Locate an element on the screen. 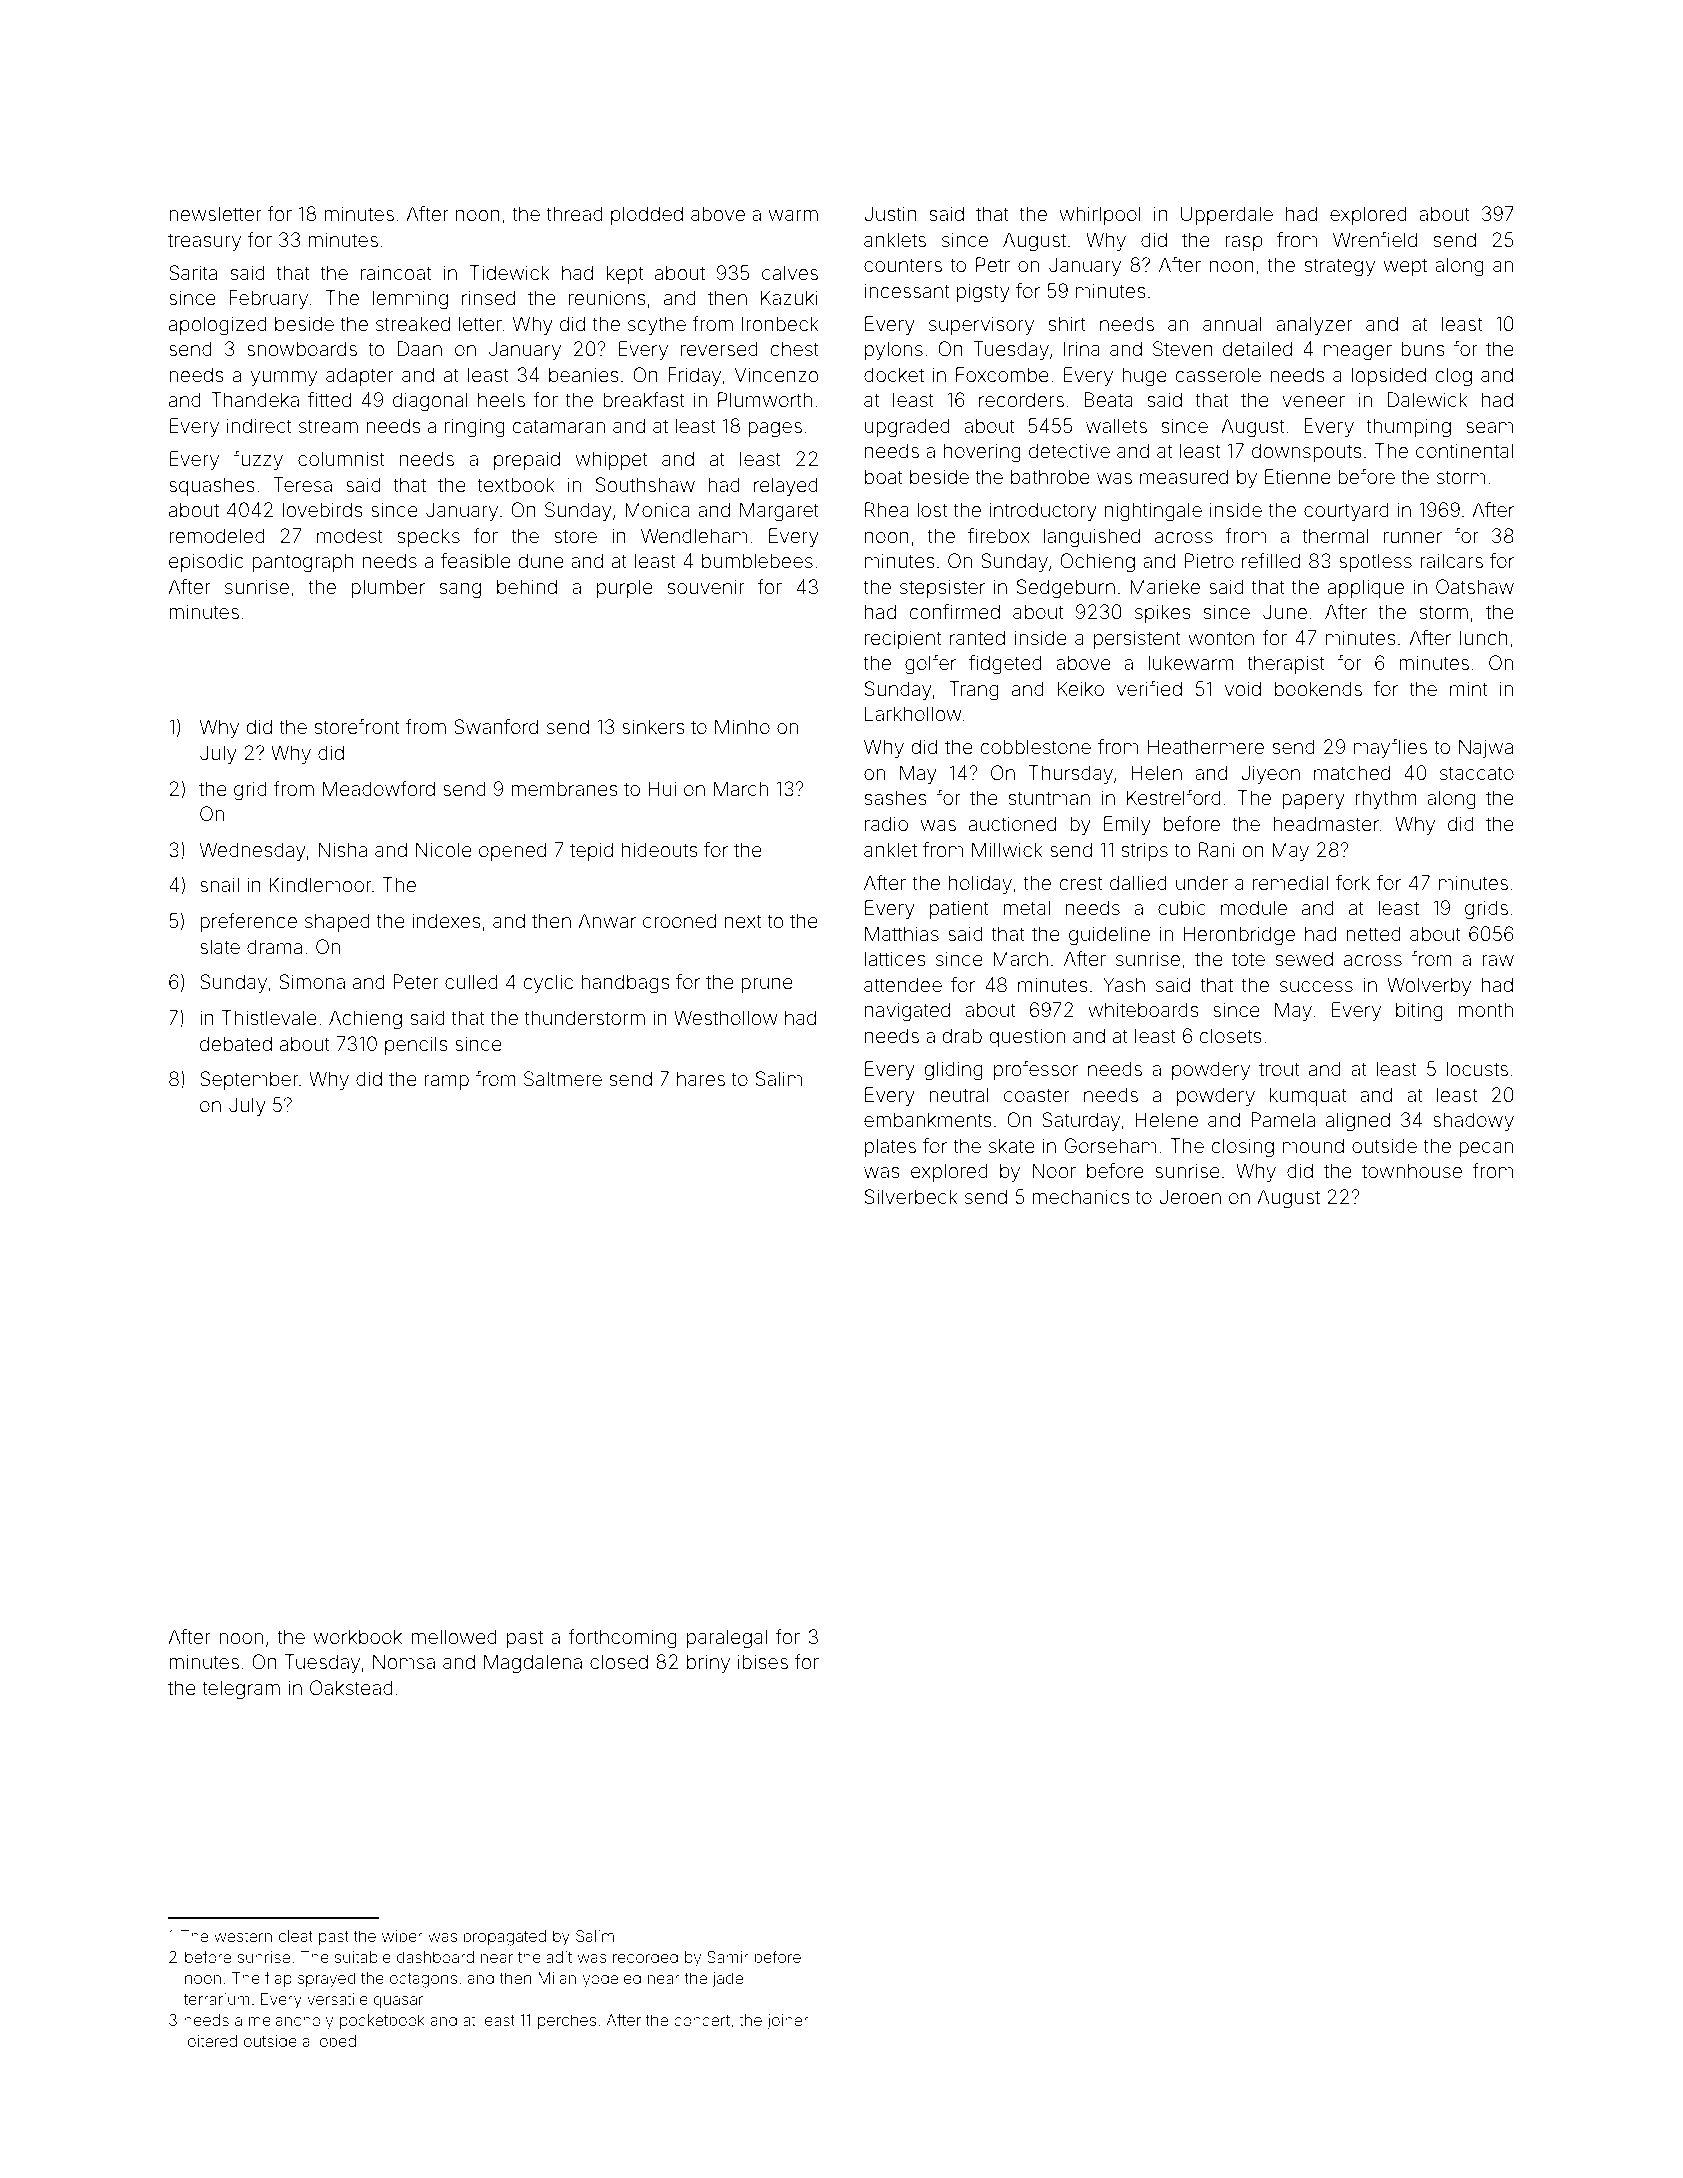  Meadowford is located at coordinates (379, 788).
